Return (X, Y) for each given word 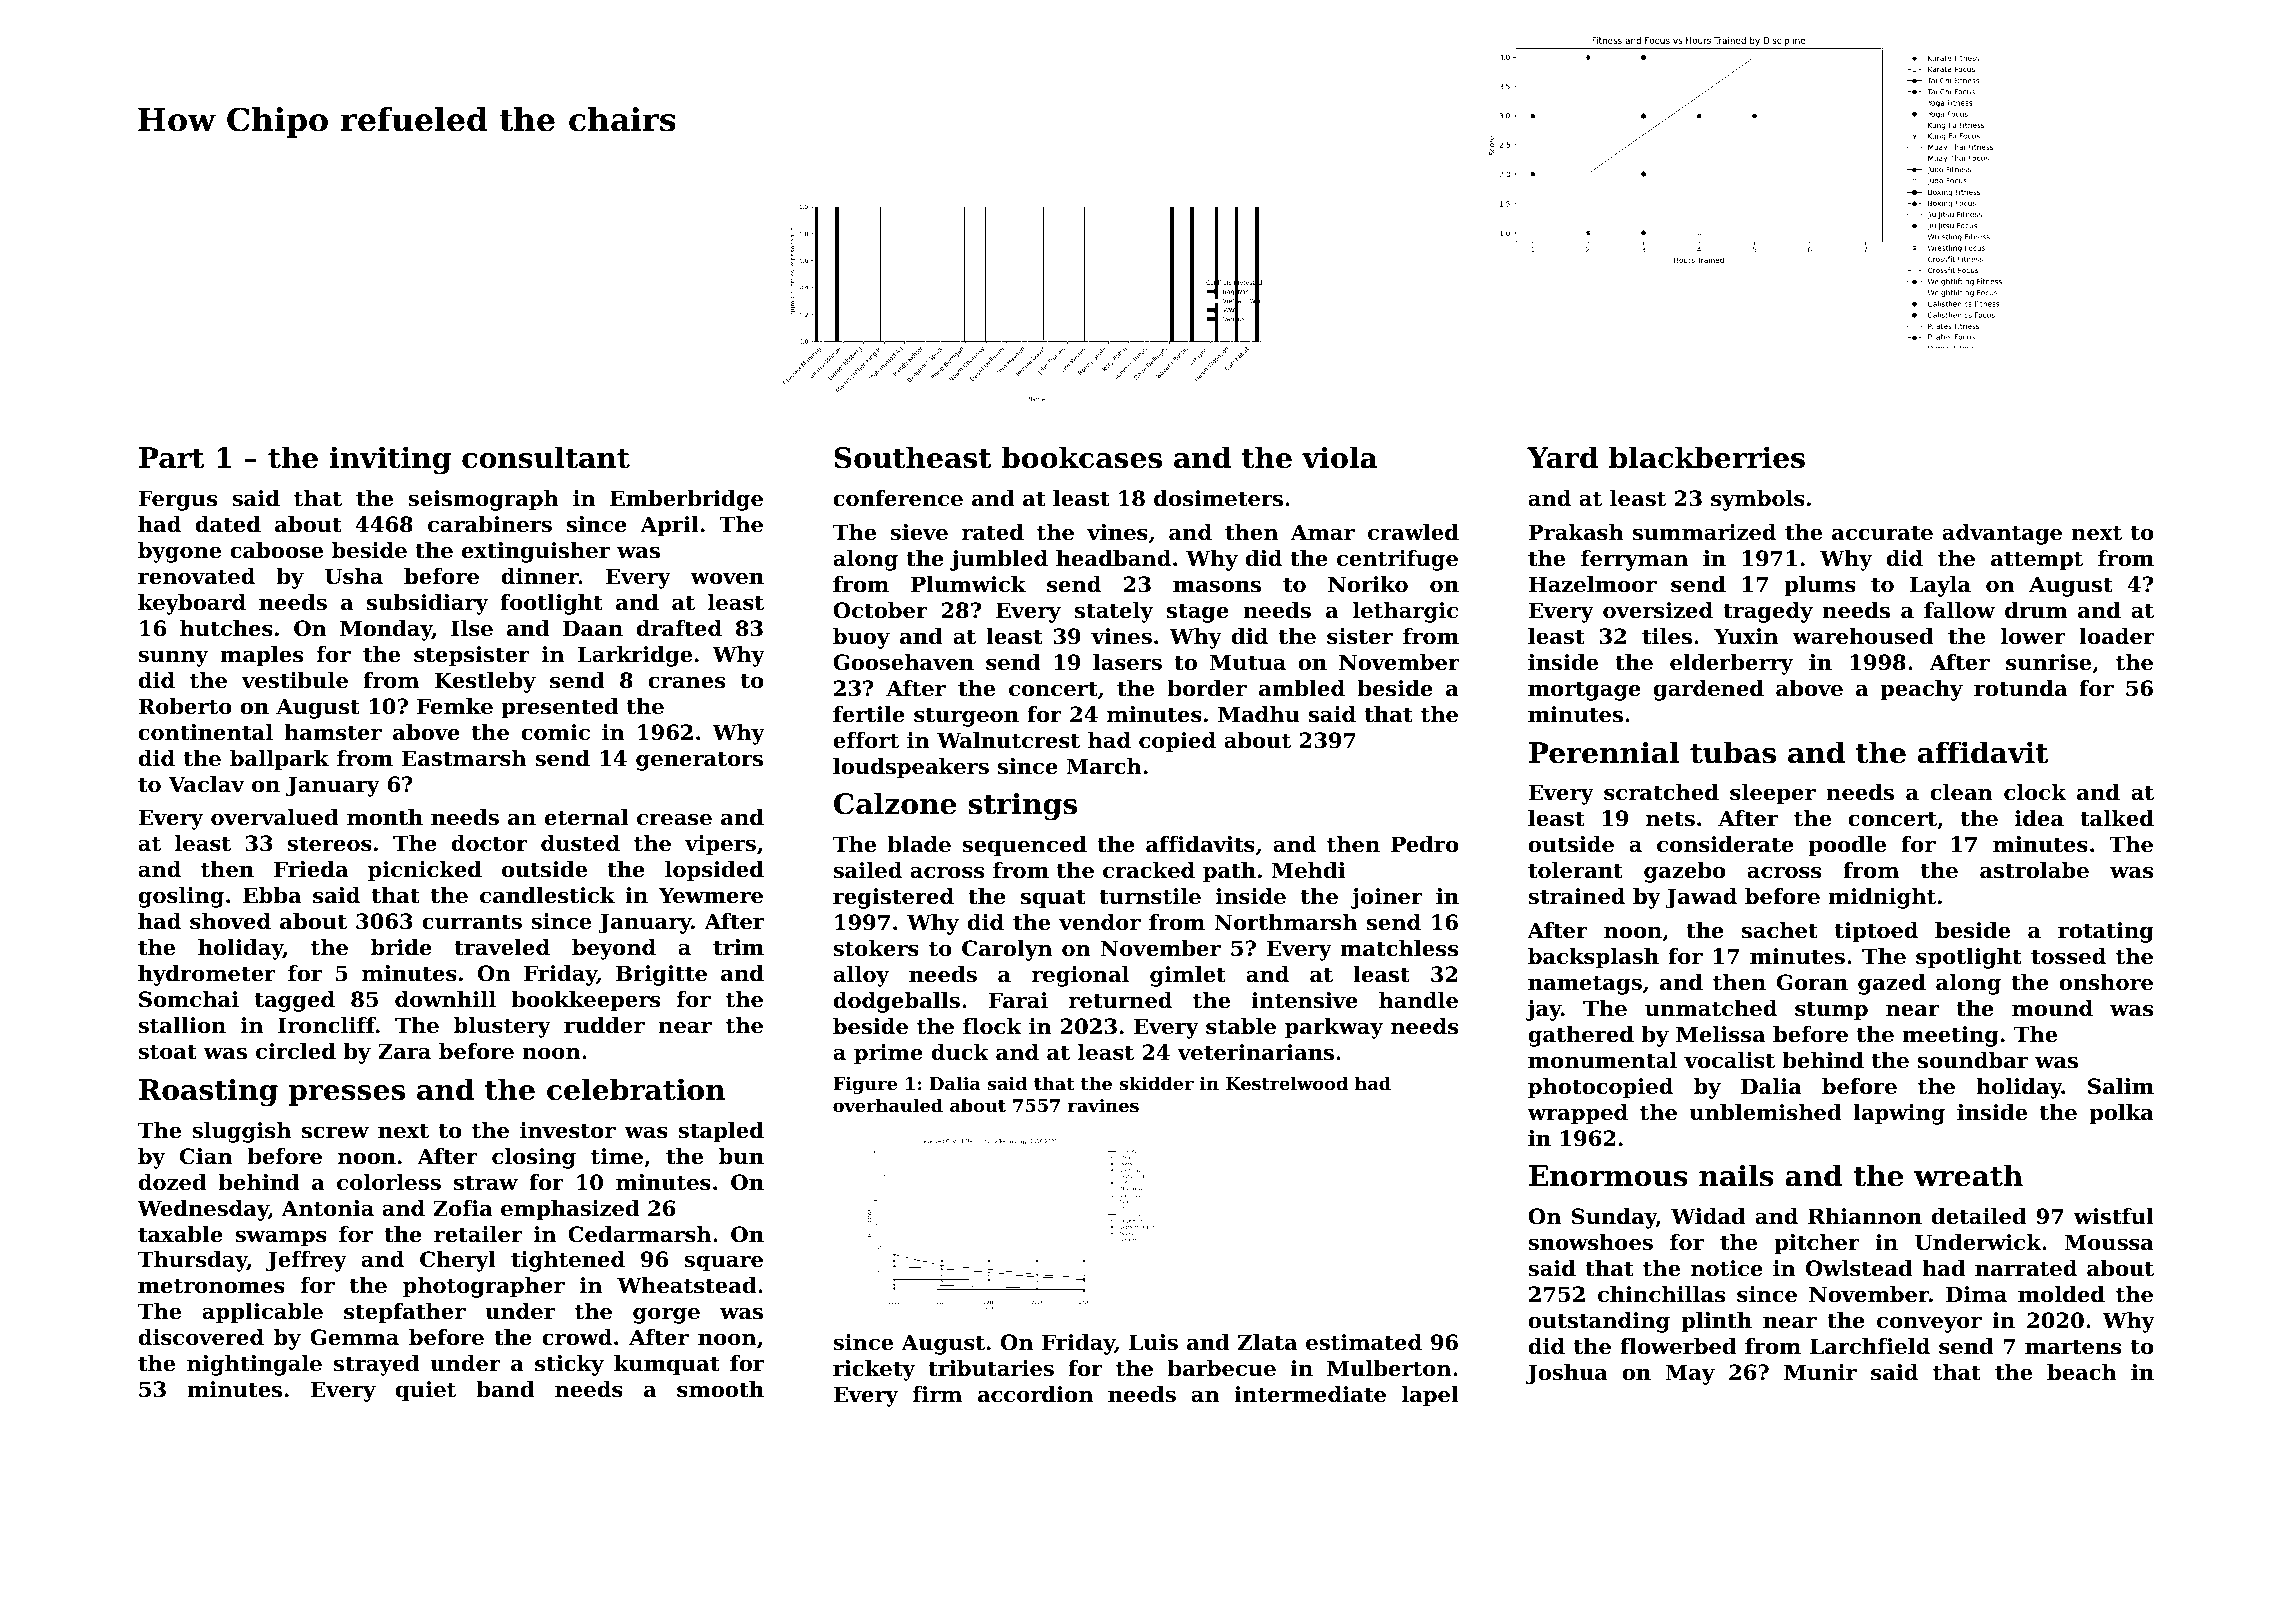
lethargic (1405, 612)
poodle (1847, 846)
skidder (1157, 1083)
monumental (1602, 1060)
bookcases (1081, 457)
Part (171, 458)
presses (346, 1095)
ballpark (279, 760)
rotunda (2020, 688)
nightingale (254, 1365)
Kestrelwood (1287, 1083)
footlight (551, 604)
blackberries (1707, 457)
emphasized (570, 1210)
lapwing (1899, 1114)
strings (1022, 806)
